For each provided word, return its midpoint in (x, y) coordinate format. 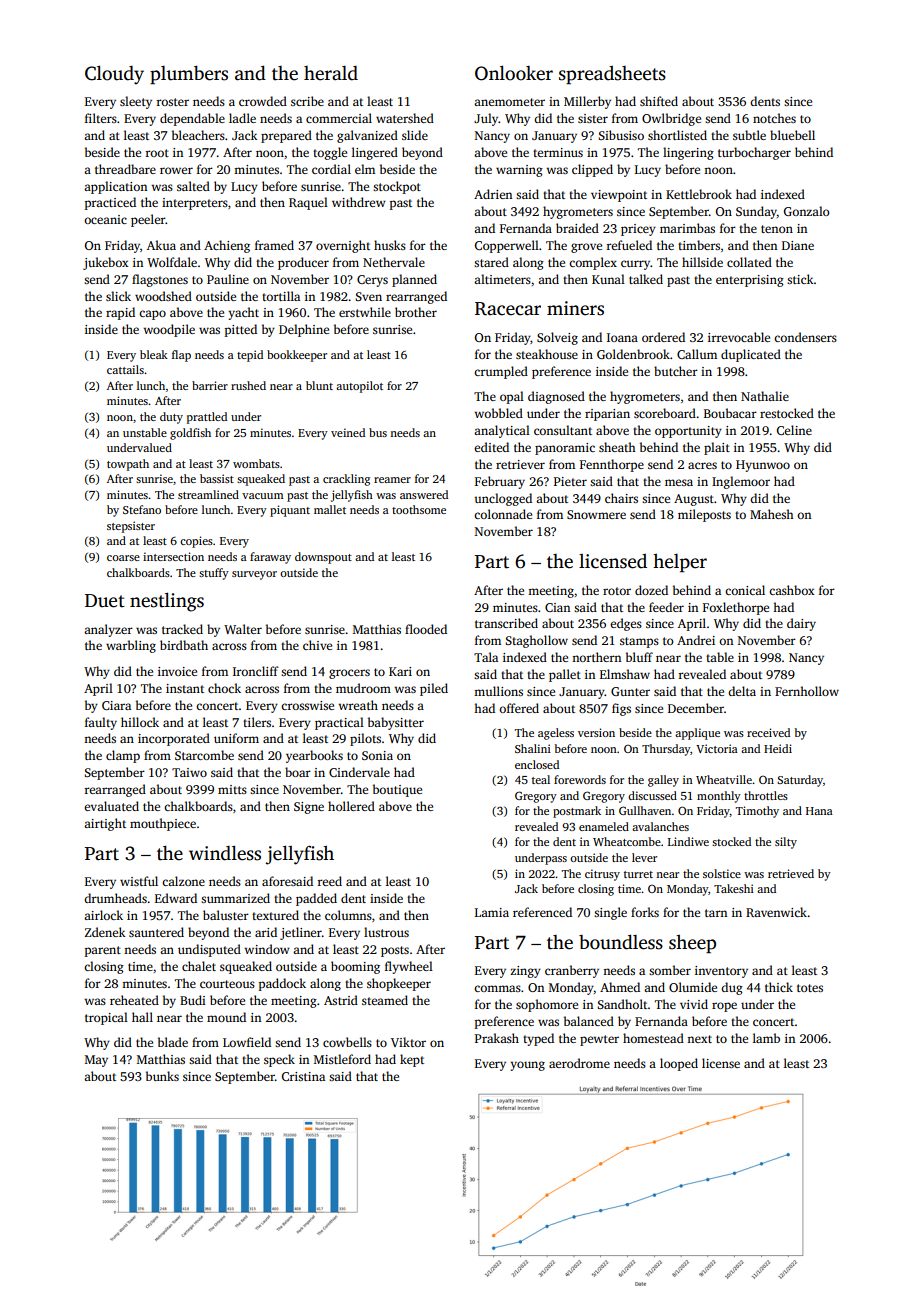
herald (331, 73)
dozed (651, 590)
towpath (128, 465)
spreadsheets (612, 75)
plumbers (189, 74)
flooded (426, 629)
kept (412, 1060)
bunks (162, 1076)
